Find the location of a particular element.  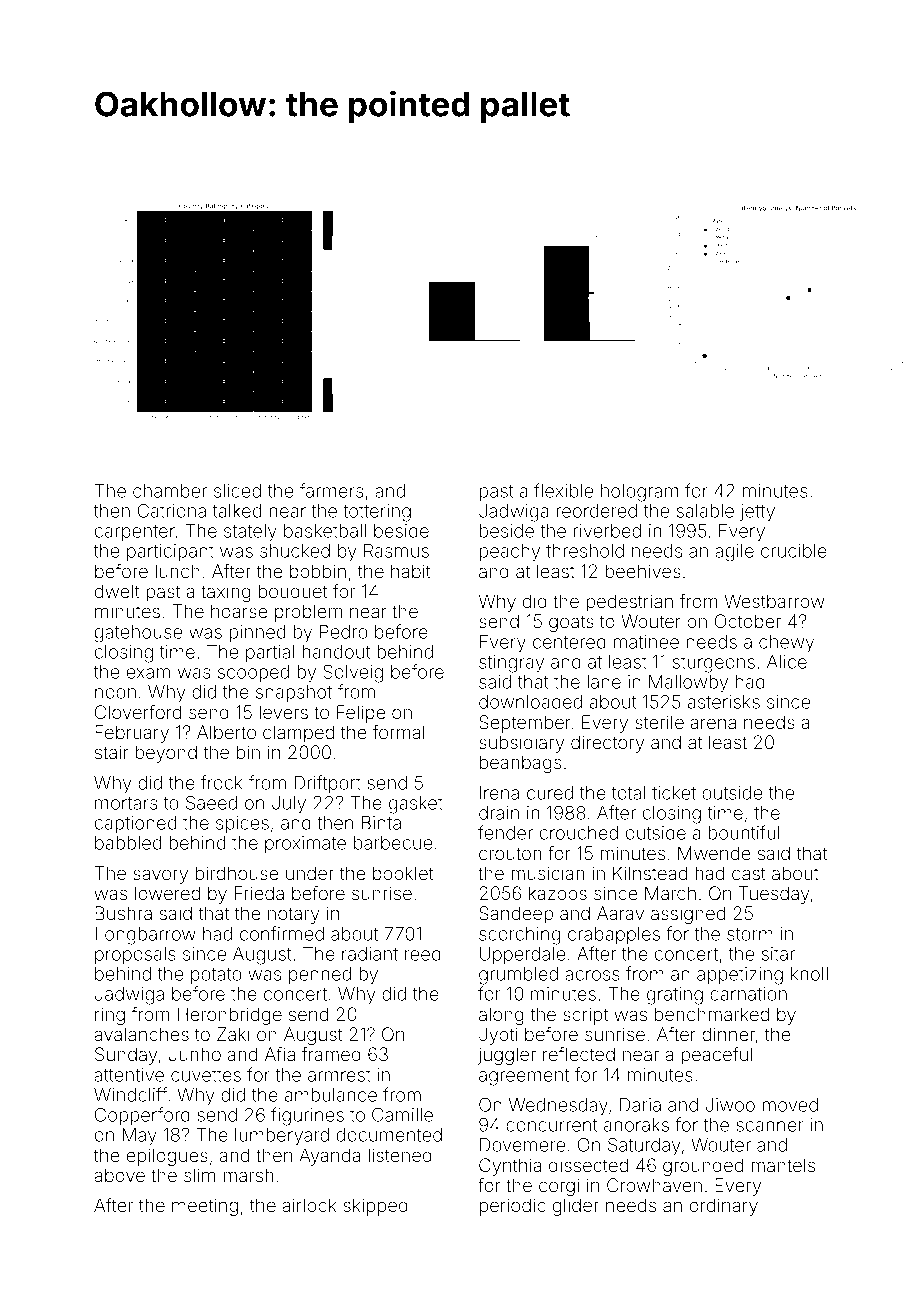

ordinary is located at coordinates (724, 1207).
